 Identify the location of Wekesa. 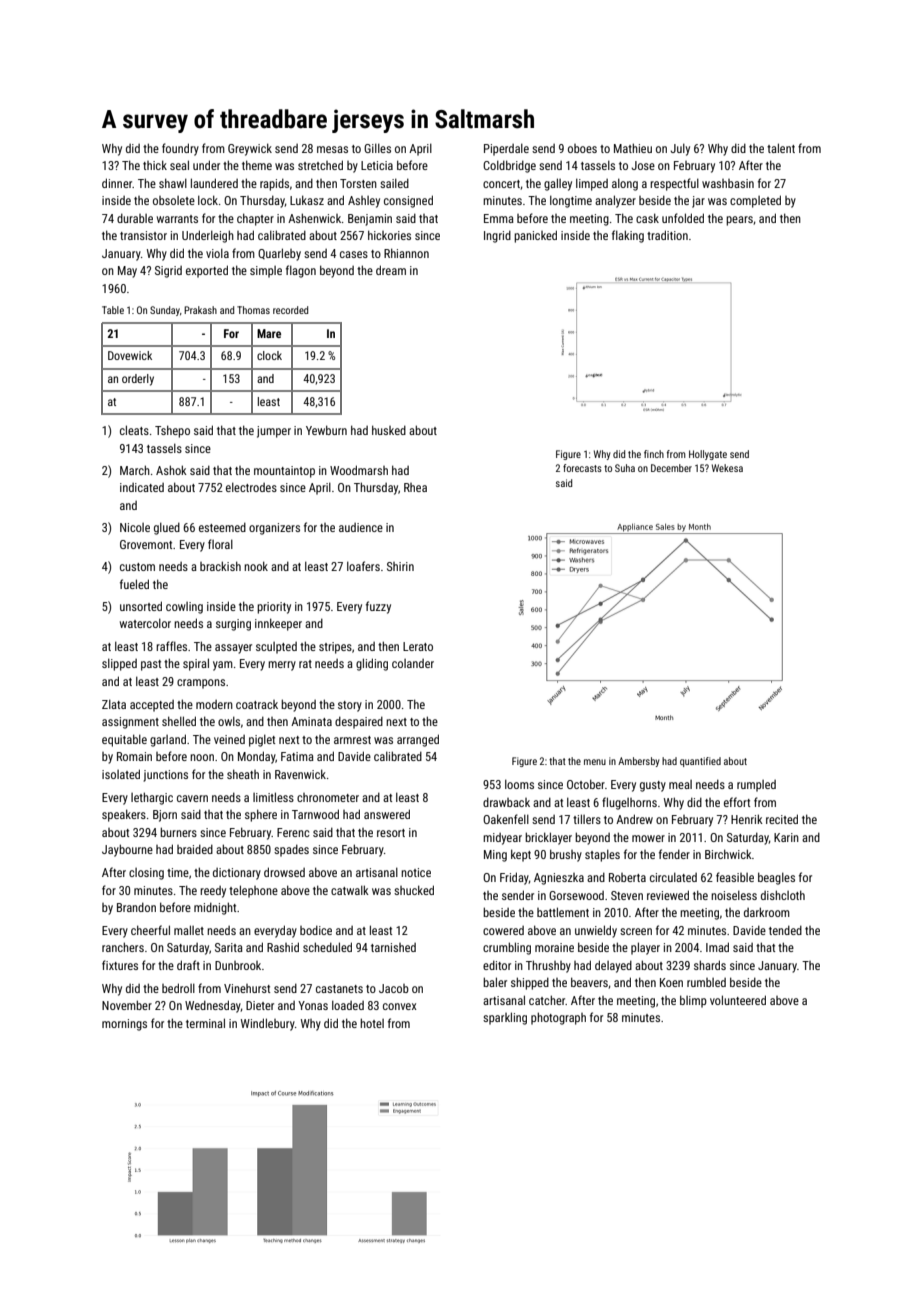
(727, 468).
